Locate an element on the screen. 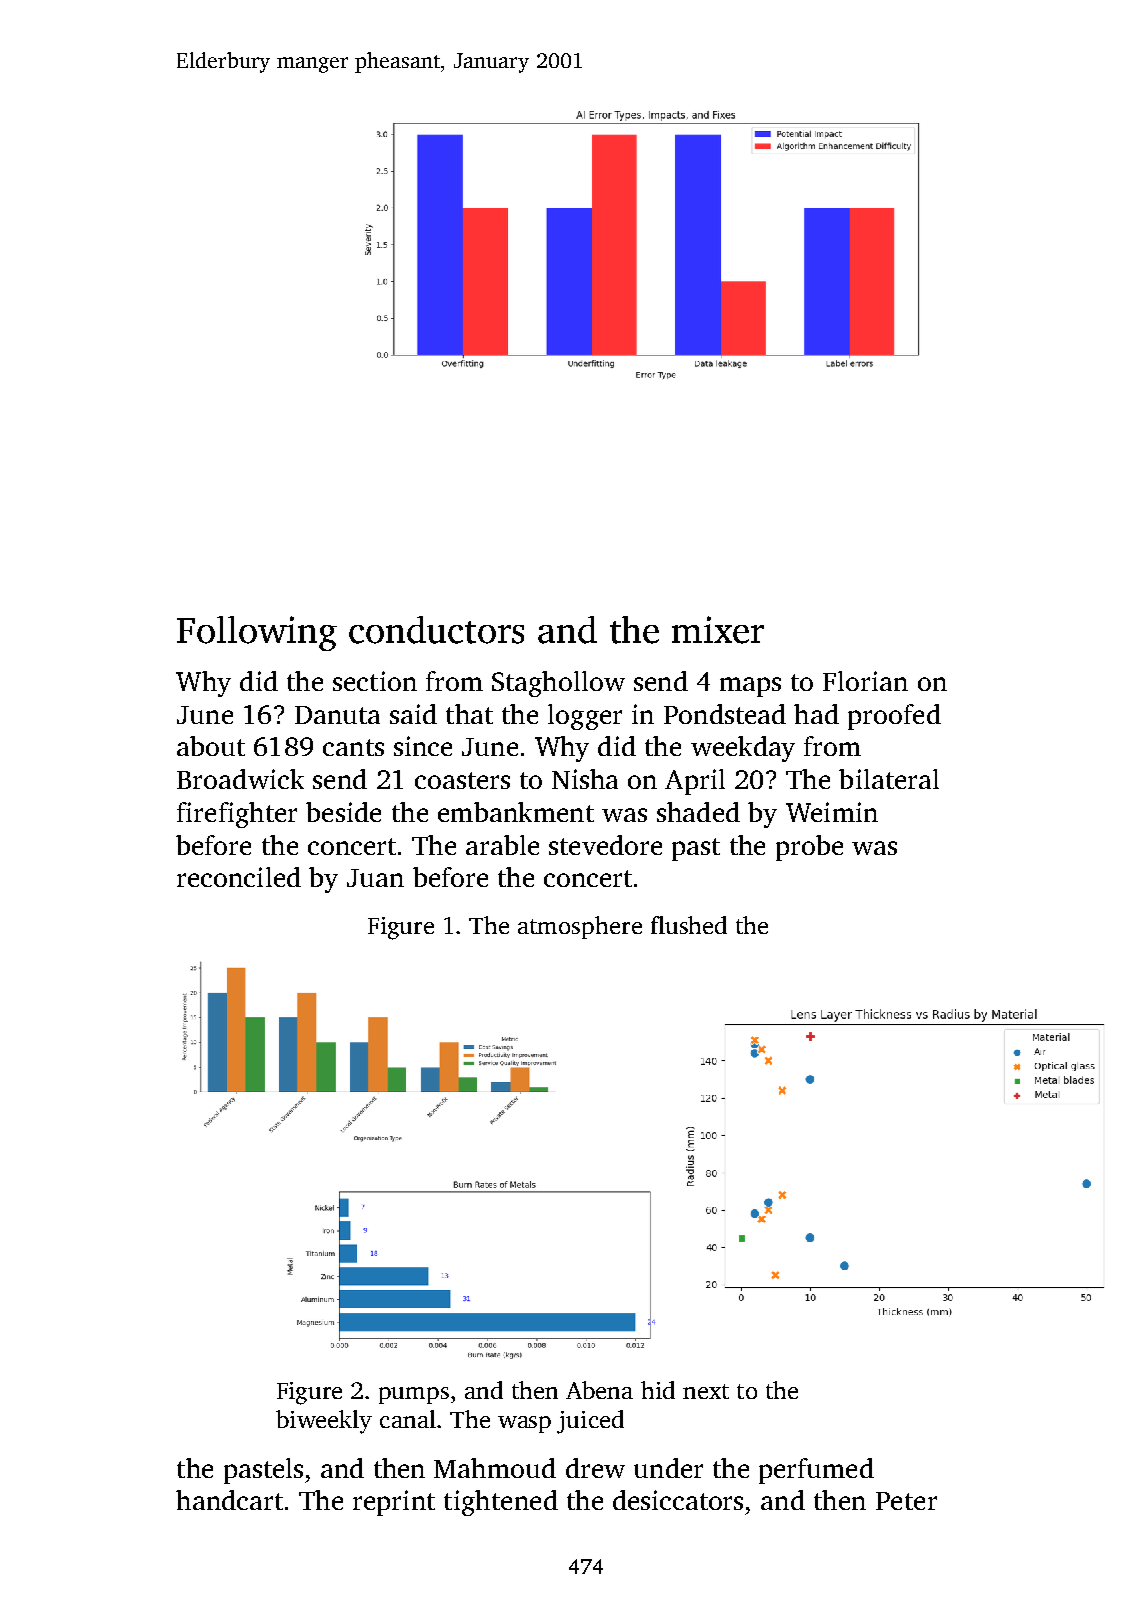 The height and width of the screenshot is (1613, 1136). reprint is located at coordinates (394, 1503).
